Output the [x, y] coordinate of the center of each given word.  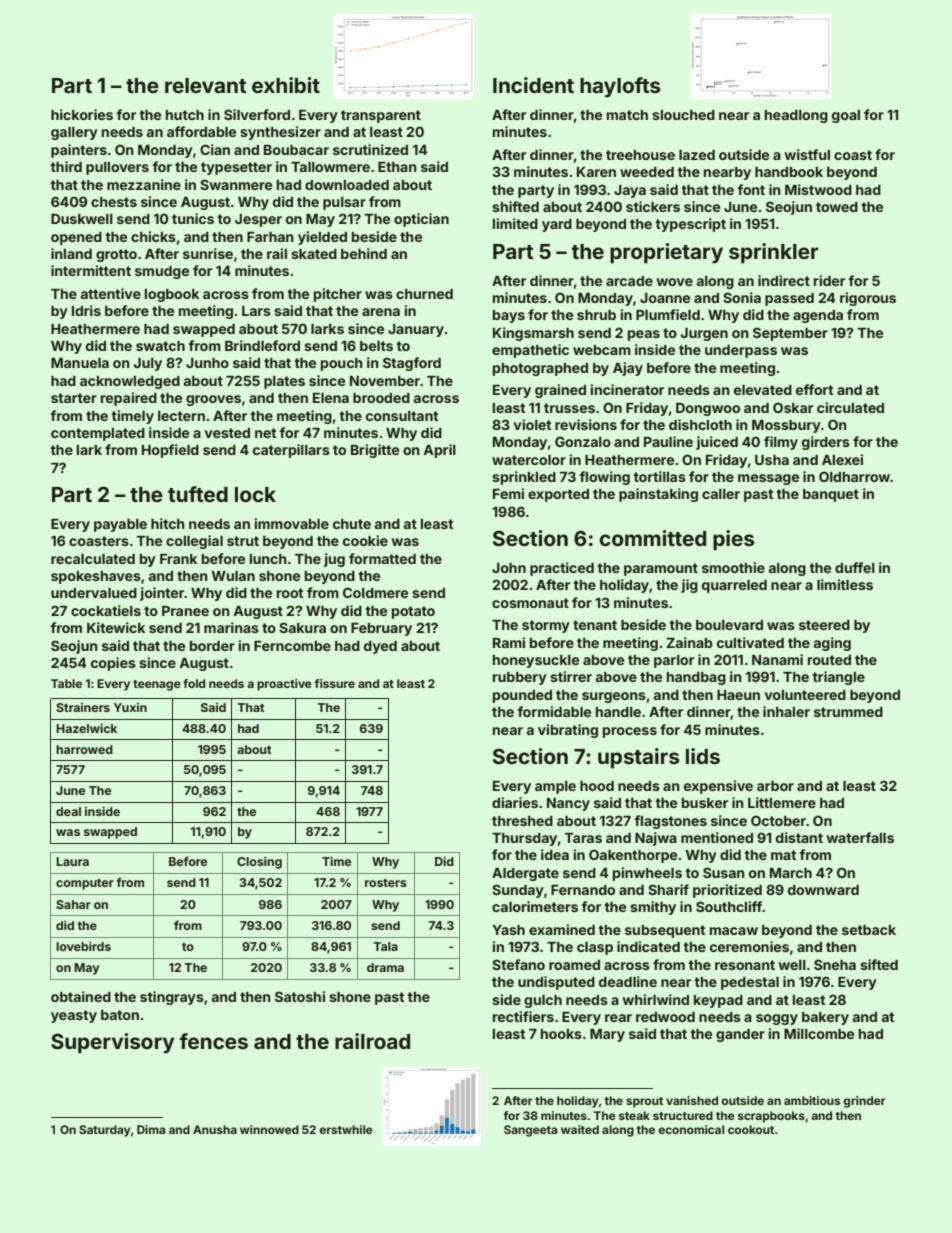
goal [846, 116]
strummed [848, 712]
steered [824, 625]
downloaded [347, 185]
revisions [586, 424]
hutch [185, 115]
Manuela [80, 363]
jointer [162, 594]
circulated [850, 407]
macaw [734, 931]
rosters [386, 883]
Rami [509, 642]
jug [334, 560]
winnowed [269, 1129]
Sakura [302, 627]
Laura [72, 861]
